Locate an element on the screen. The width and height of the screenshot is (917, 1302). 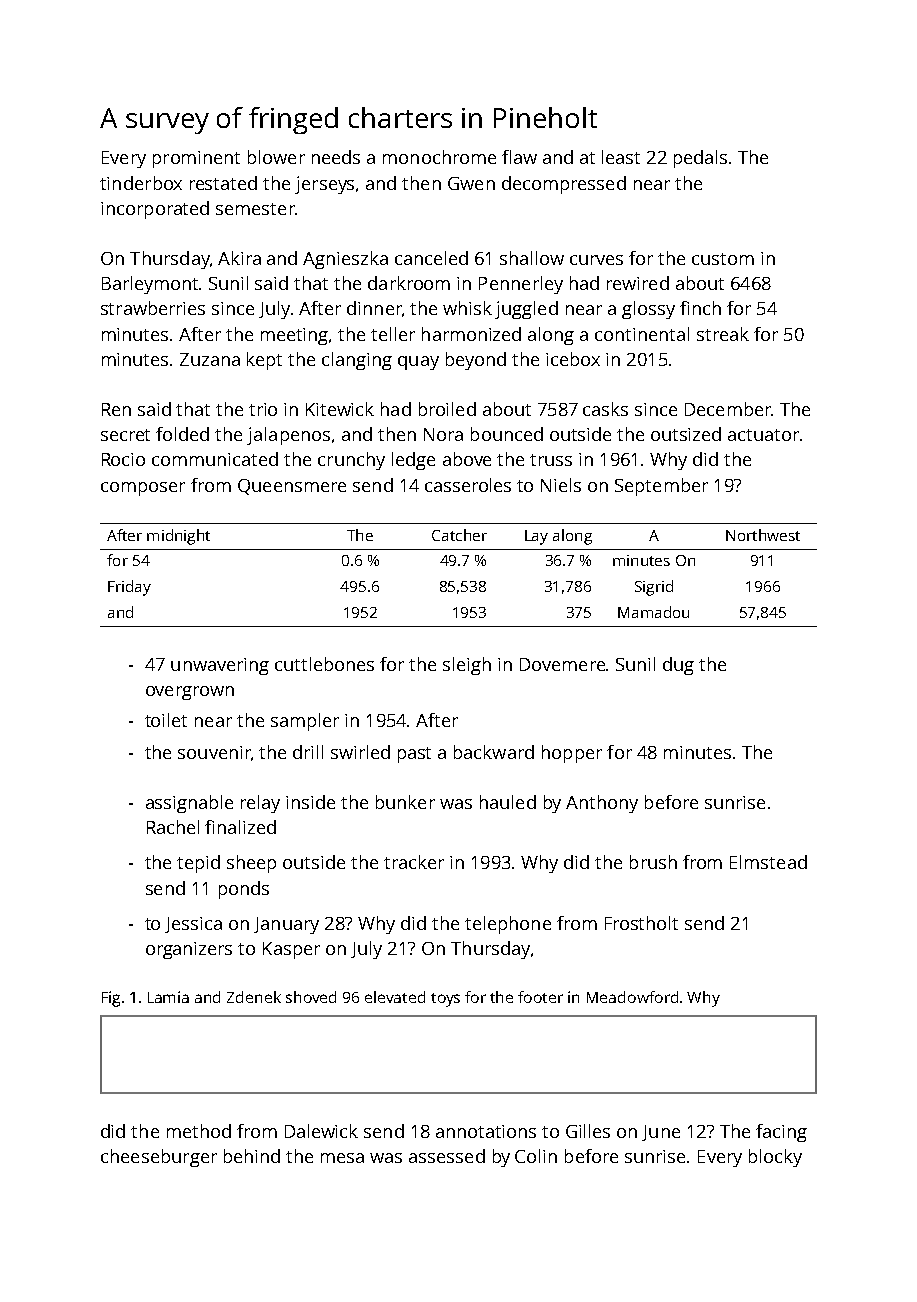
assessed is located at coordinates (447, 1156).
